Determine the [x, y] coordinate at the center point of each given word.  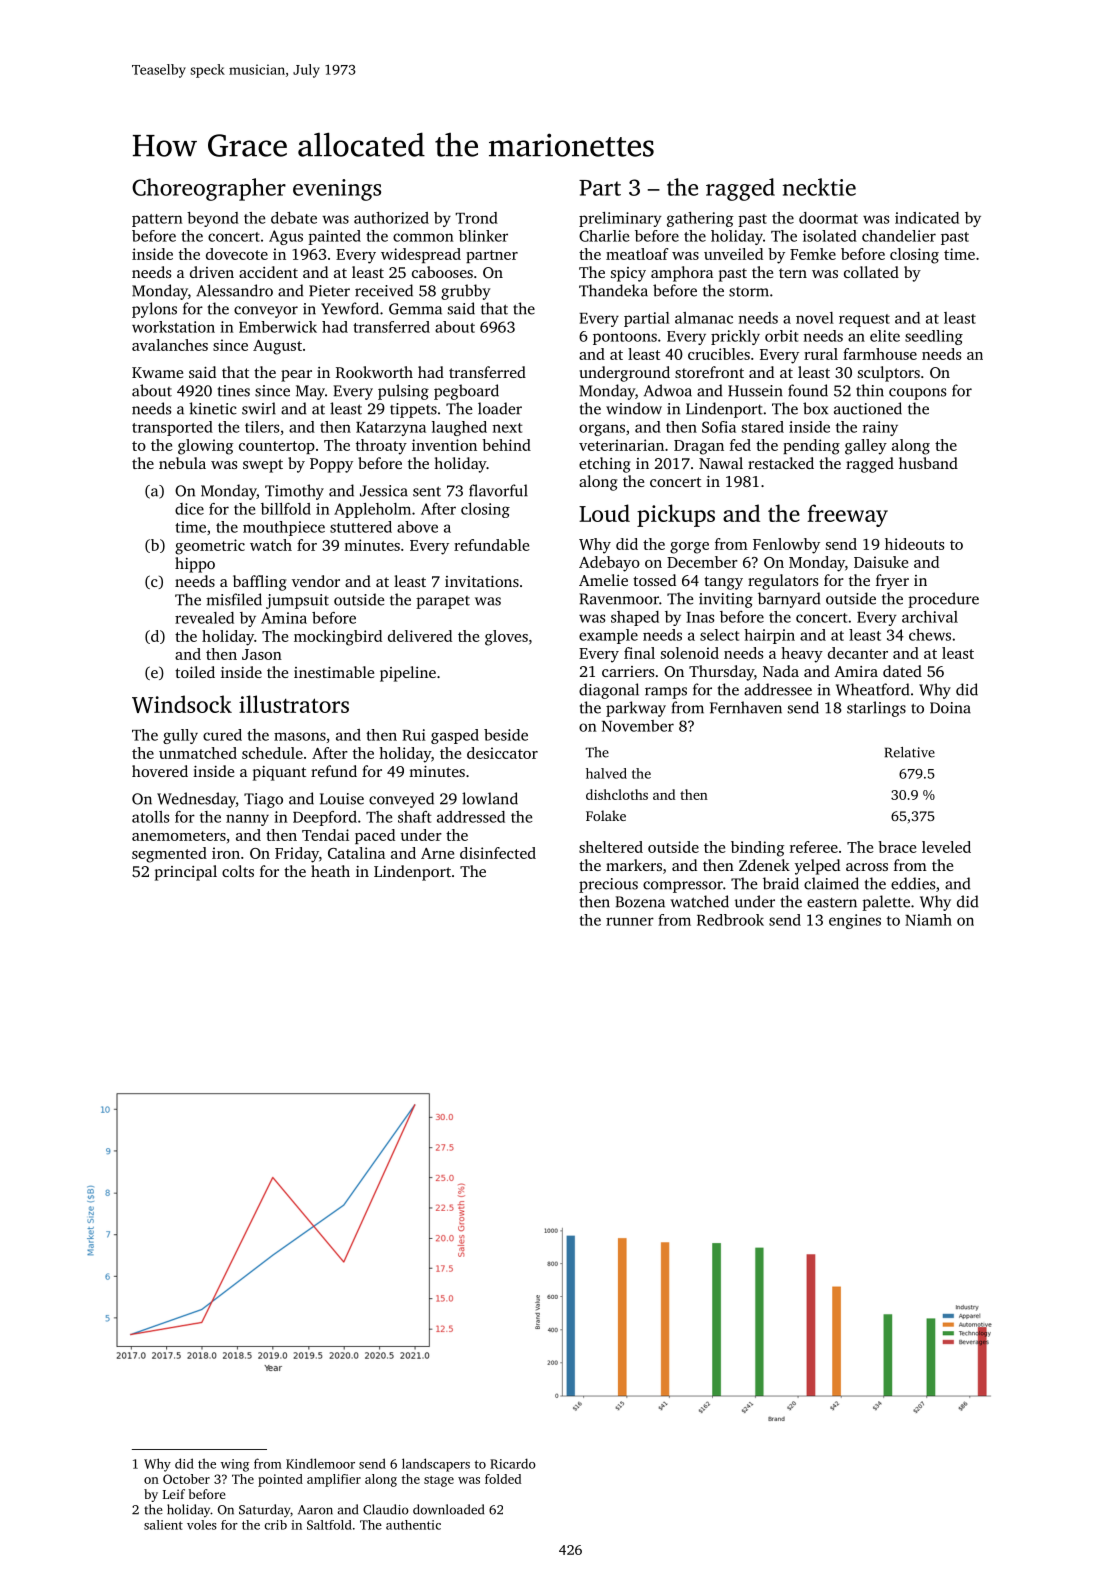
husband [928, 463]
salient [163, 1525]
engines [855, 921]
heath [330, 871]
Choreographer [209, 189]
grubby [465, 292]
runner [630, 921]
